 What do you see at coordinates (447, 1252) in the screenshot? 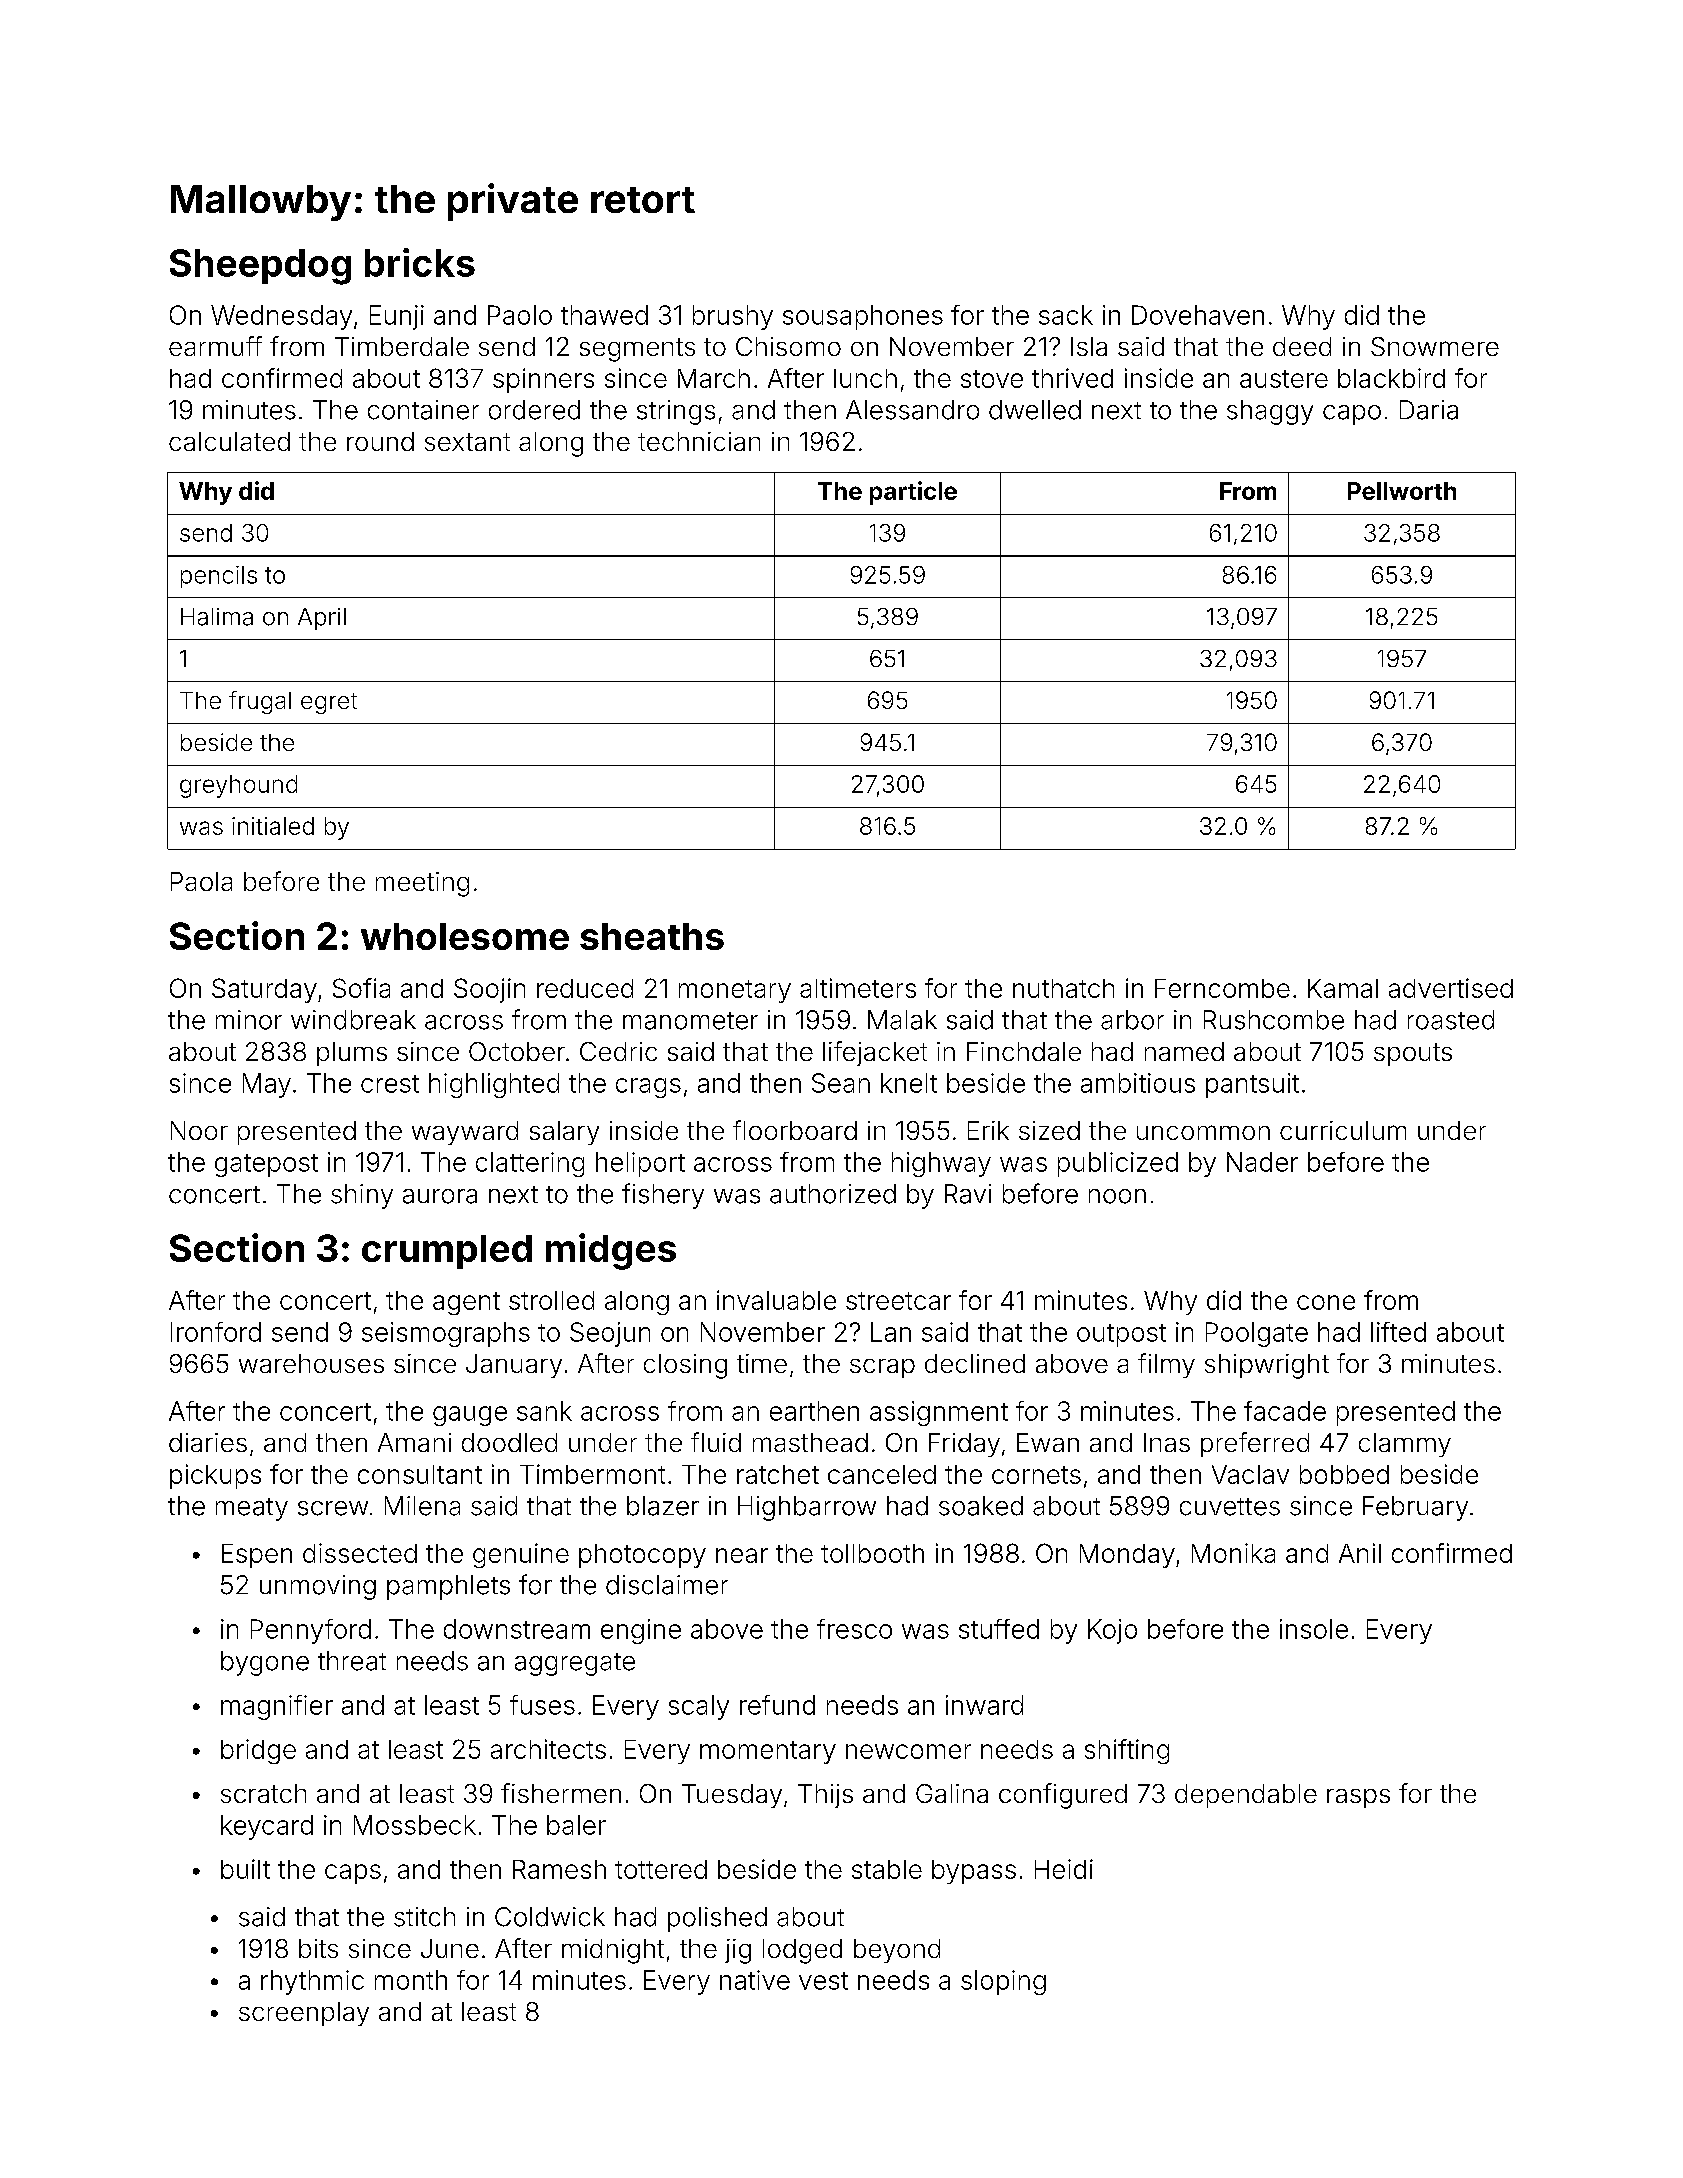
I see `crumpled` at bounding box center [447, 1252].
